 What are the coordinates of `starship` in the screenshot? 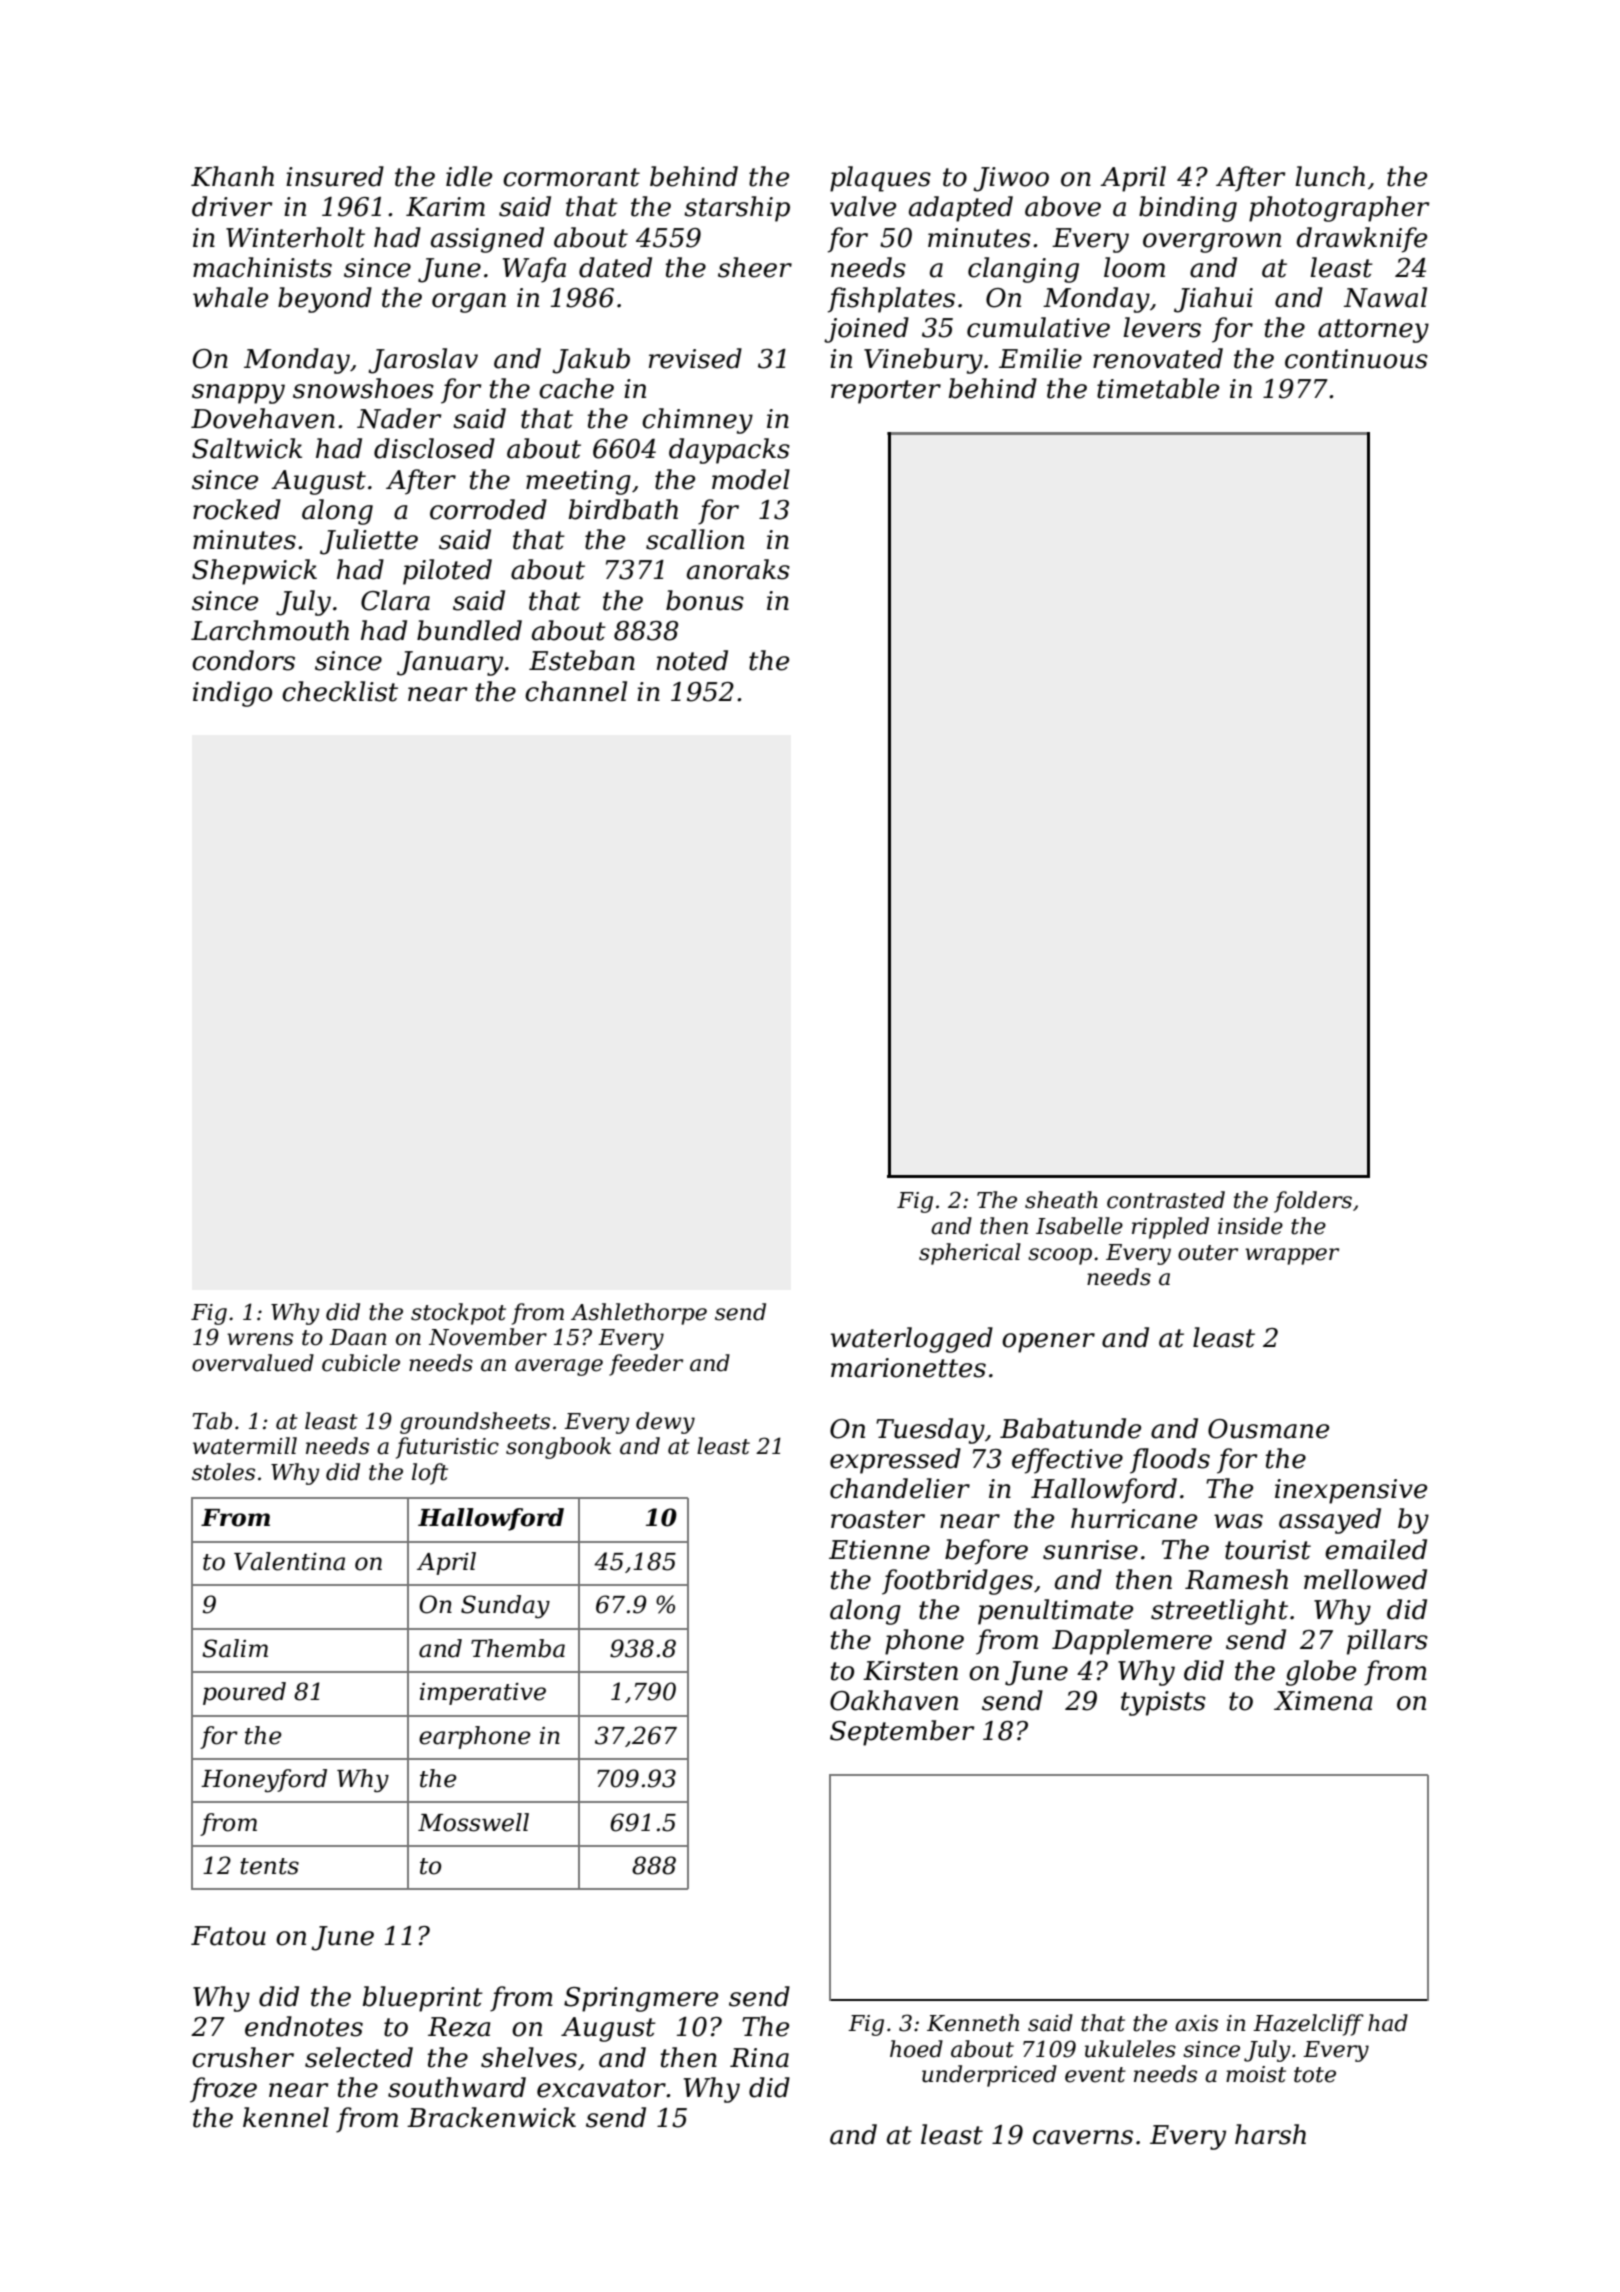 It's located at (737, 209).
